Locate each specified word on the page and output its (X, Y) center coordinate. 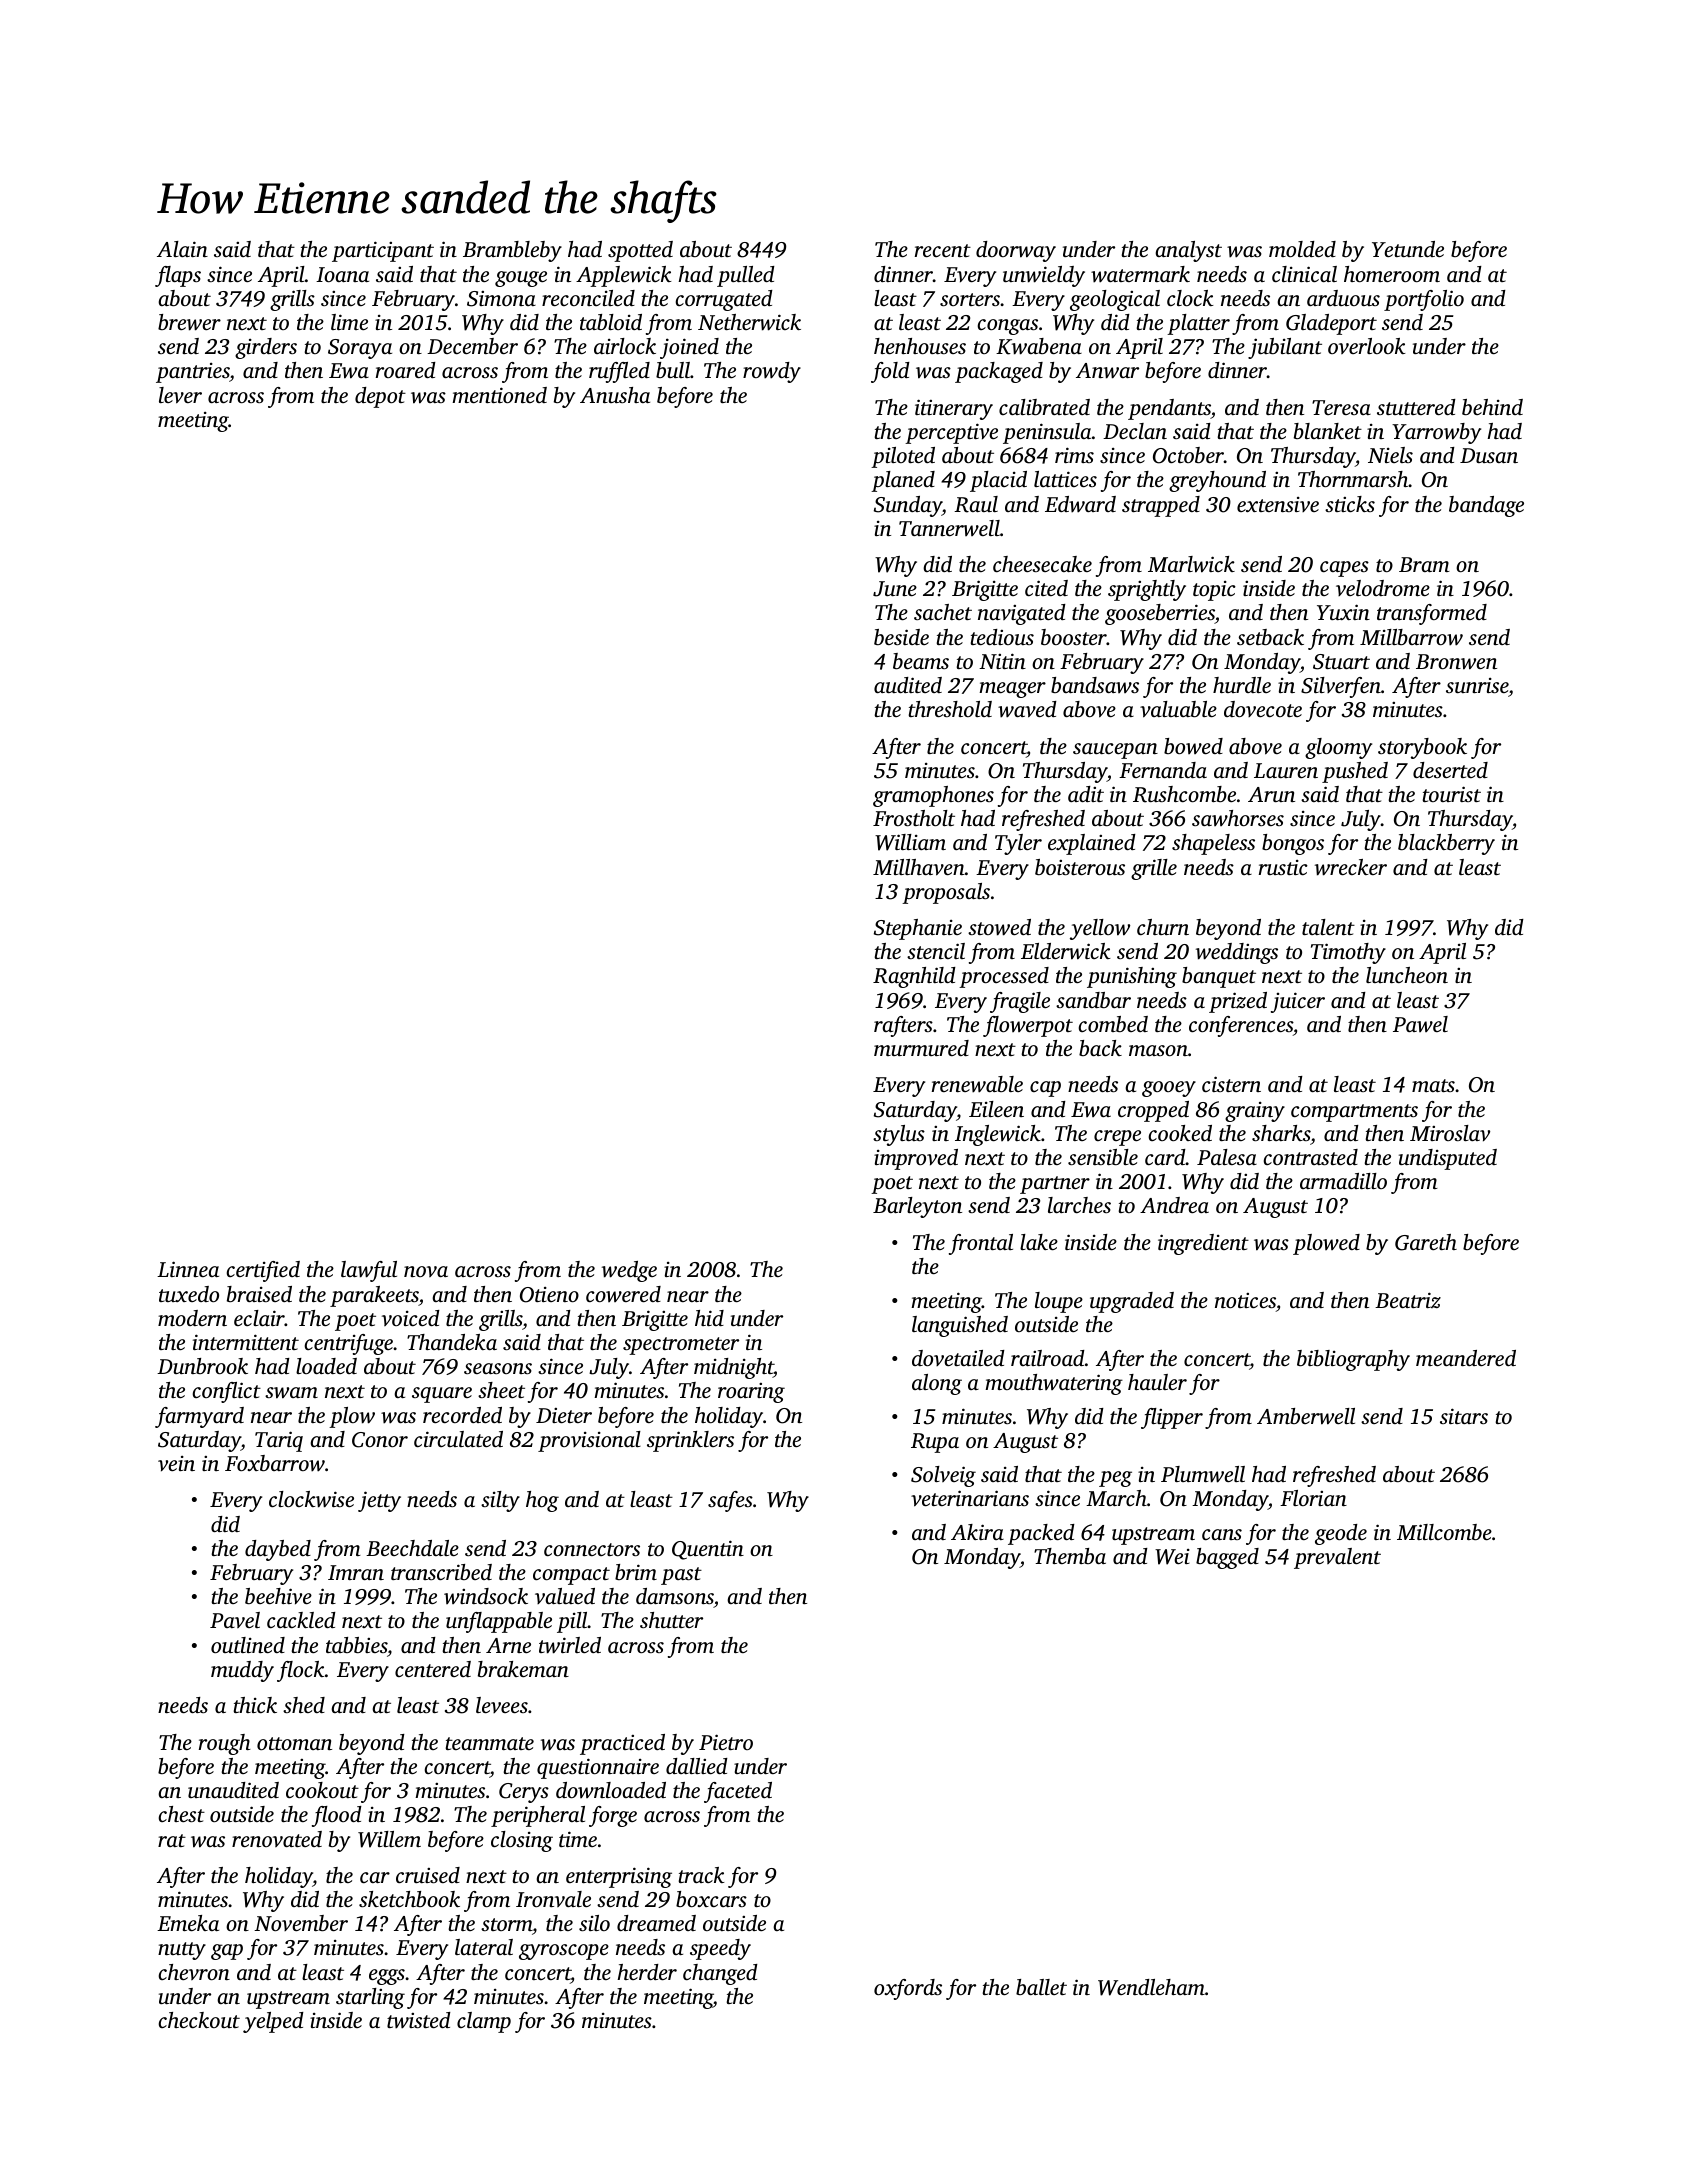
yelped (273, 2022)
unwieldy (1044, 276)
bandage (1486, 506)
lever (180, 395)
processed (1004, 977)
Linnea (188, 1269)
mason (1158, 1050)
